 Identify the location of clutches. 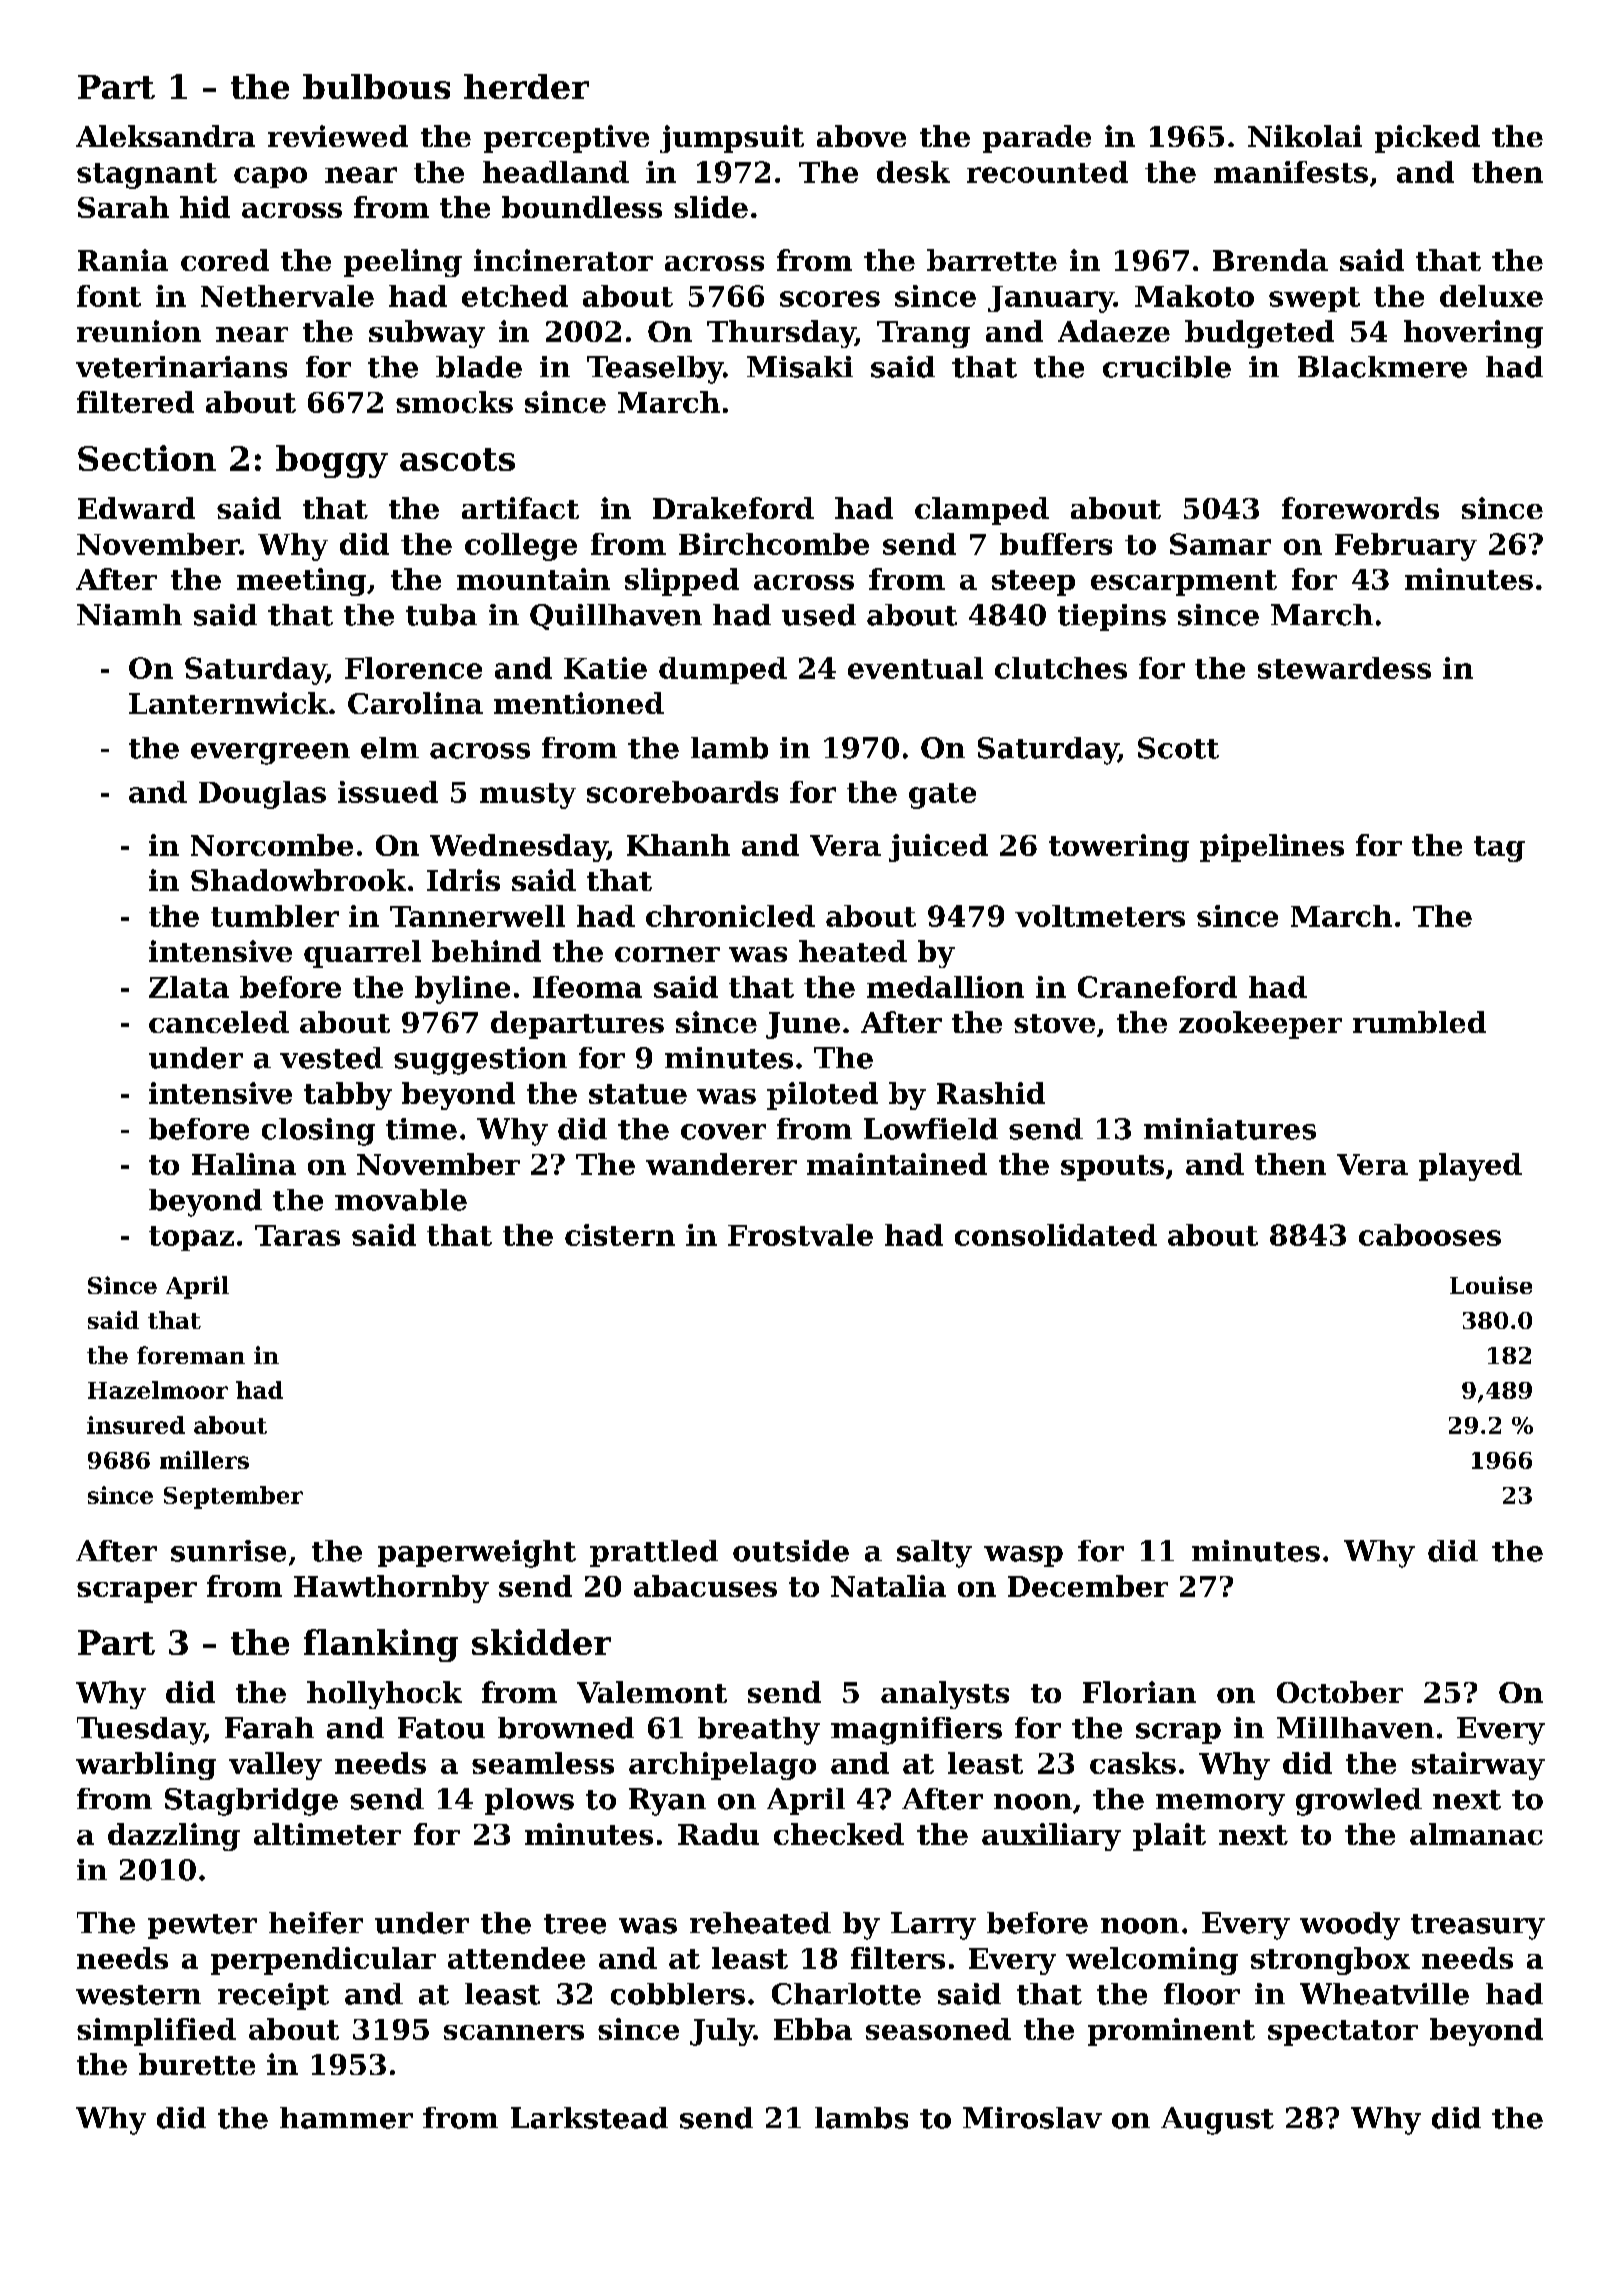
(1061, 668).
